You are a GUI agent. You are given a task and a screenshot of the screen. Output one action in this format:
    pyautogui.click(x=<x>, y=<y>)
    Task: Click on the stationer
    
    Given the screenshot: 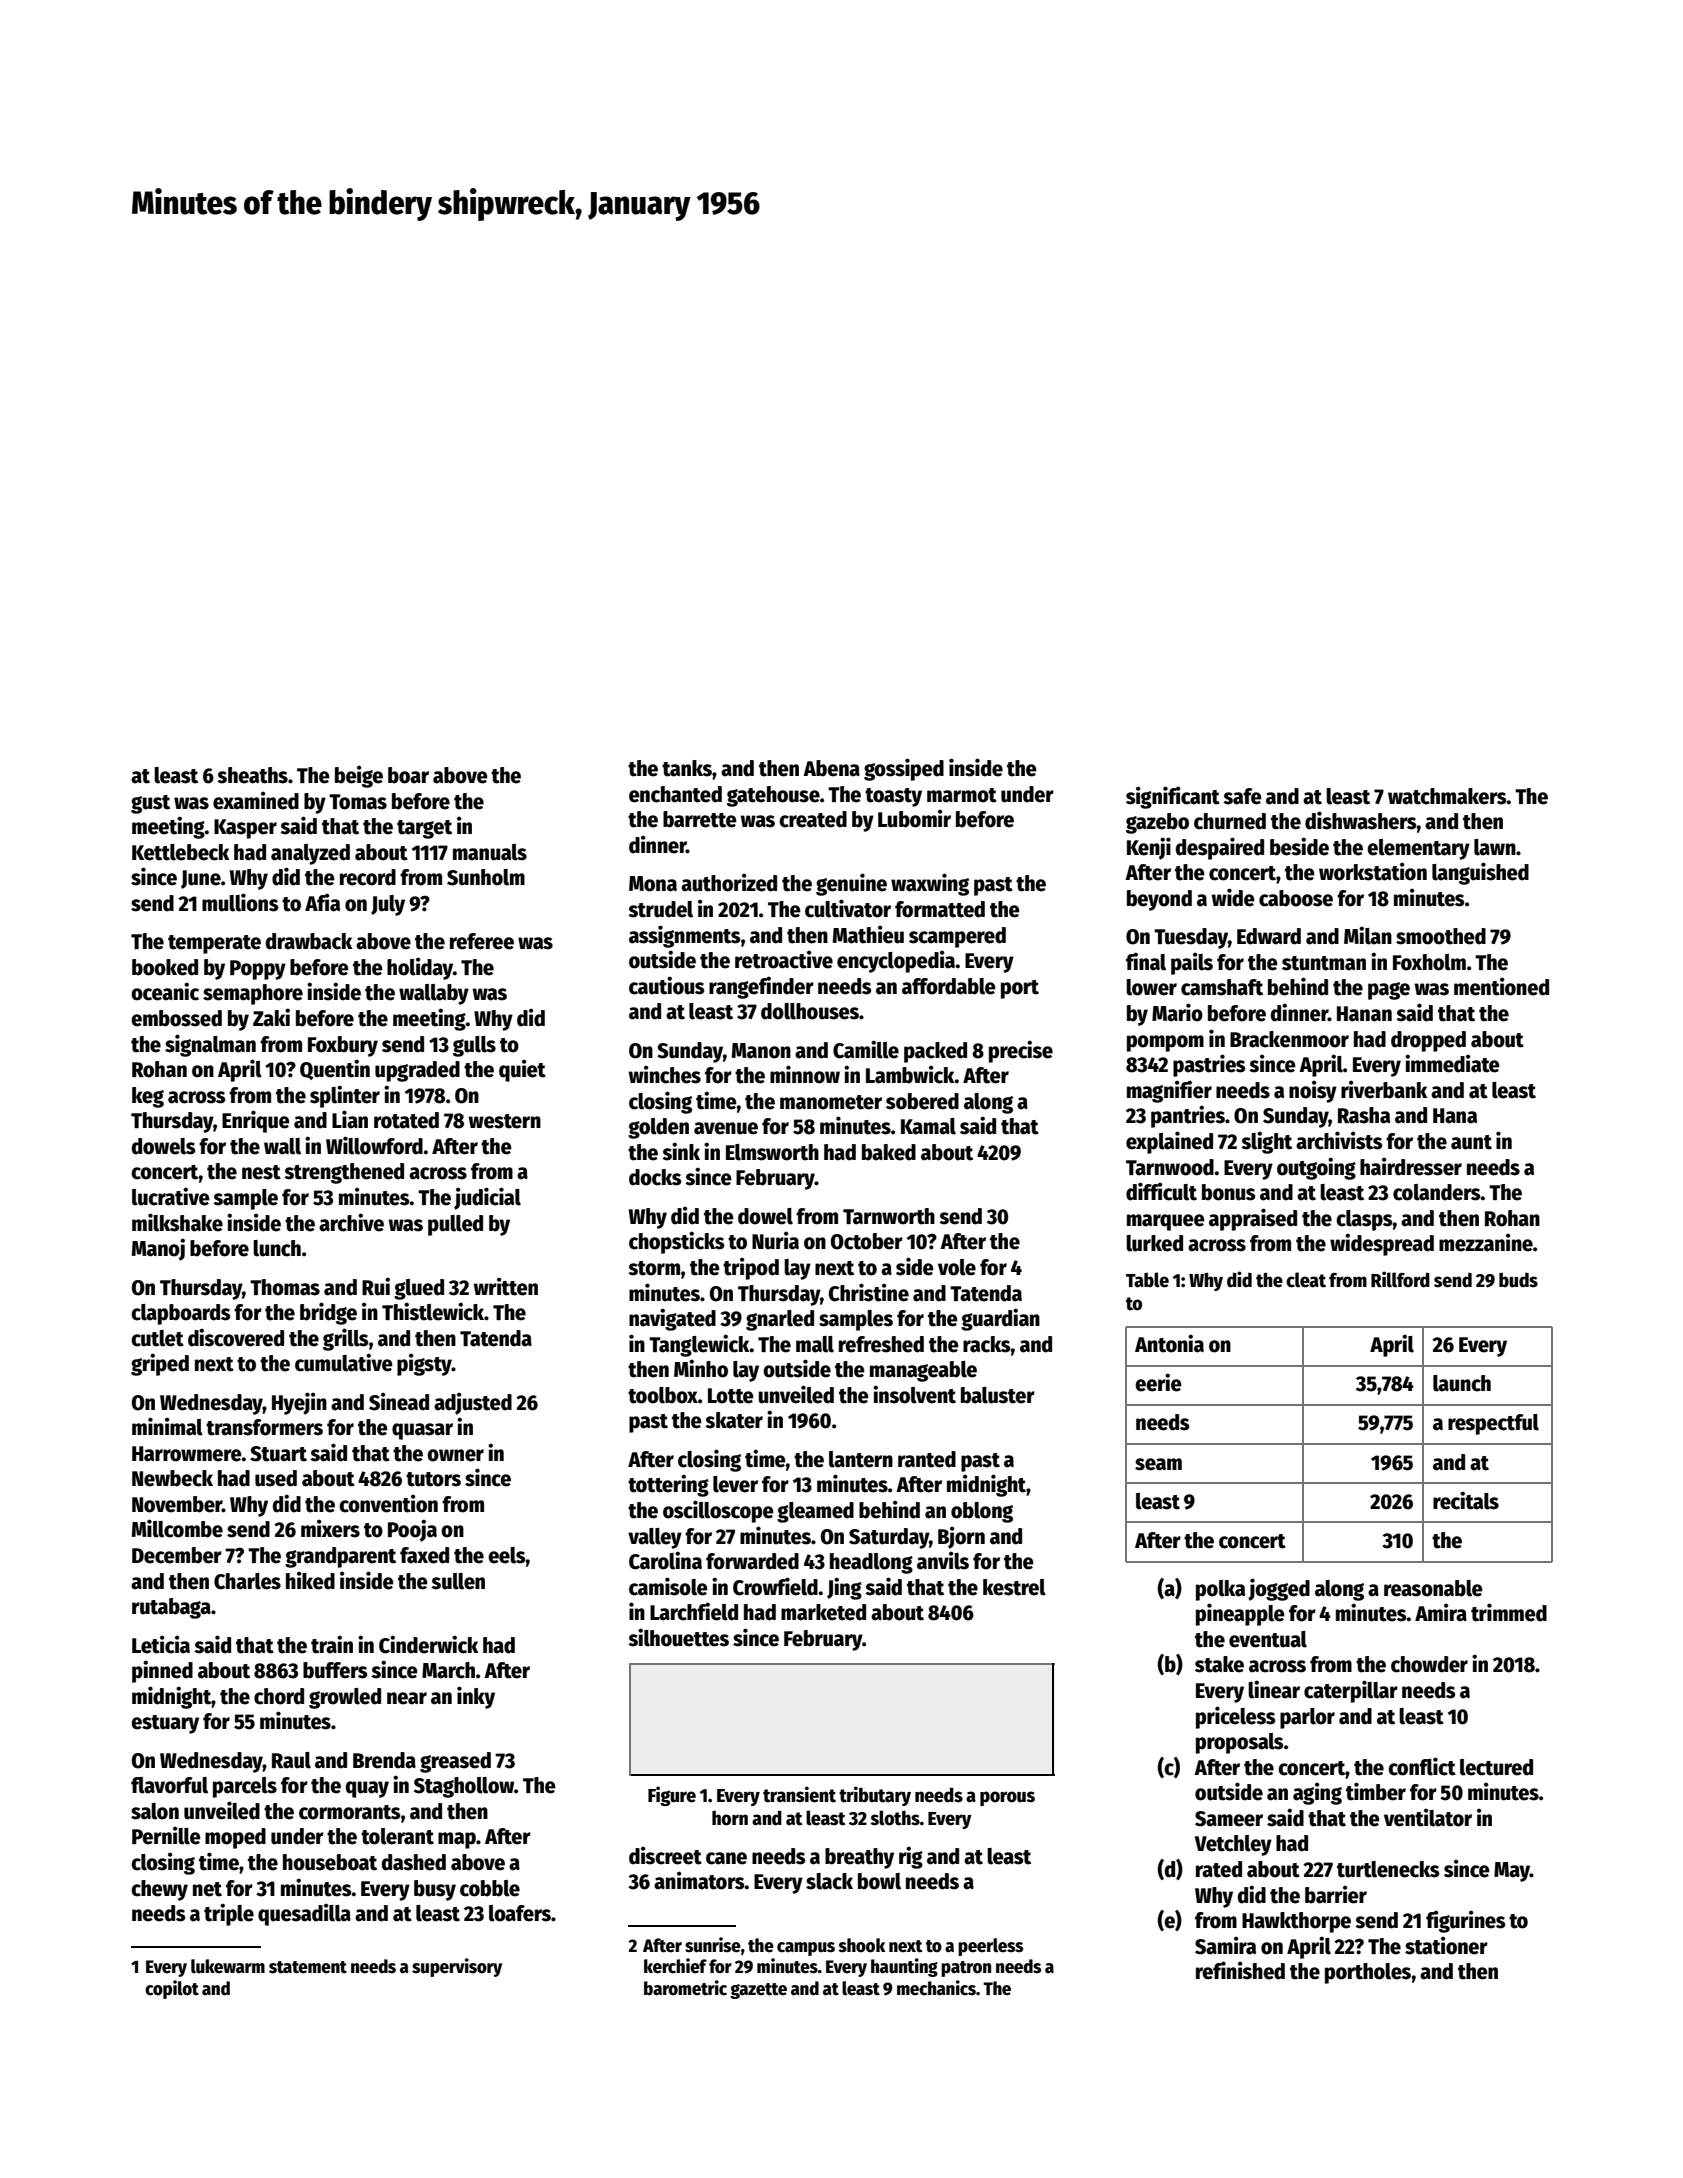 What is the action you would take?
    pyautogui.click(x=1446, y=1945)
